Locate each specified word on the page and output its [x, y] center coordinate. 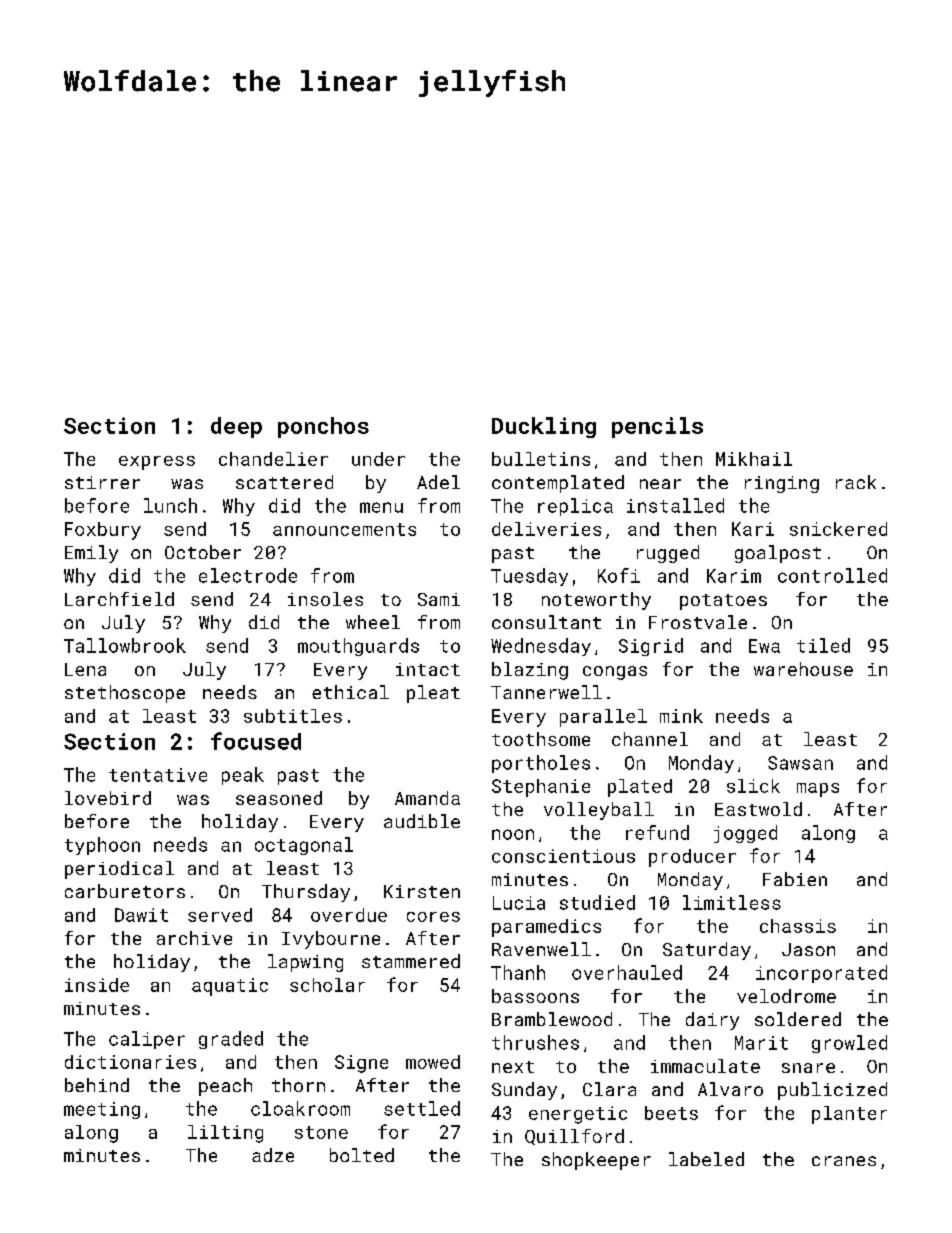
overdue [349, 915]
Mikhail [754, 459]
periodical [119, 870]
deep [236, 427]
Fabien [795, 879]
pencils [657, 427]
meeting [102, 1110]
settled [422, 1108]
